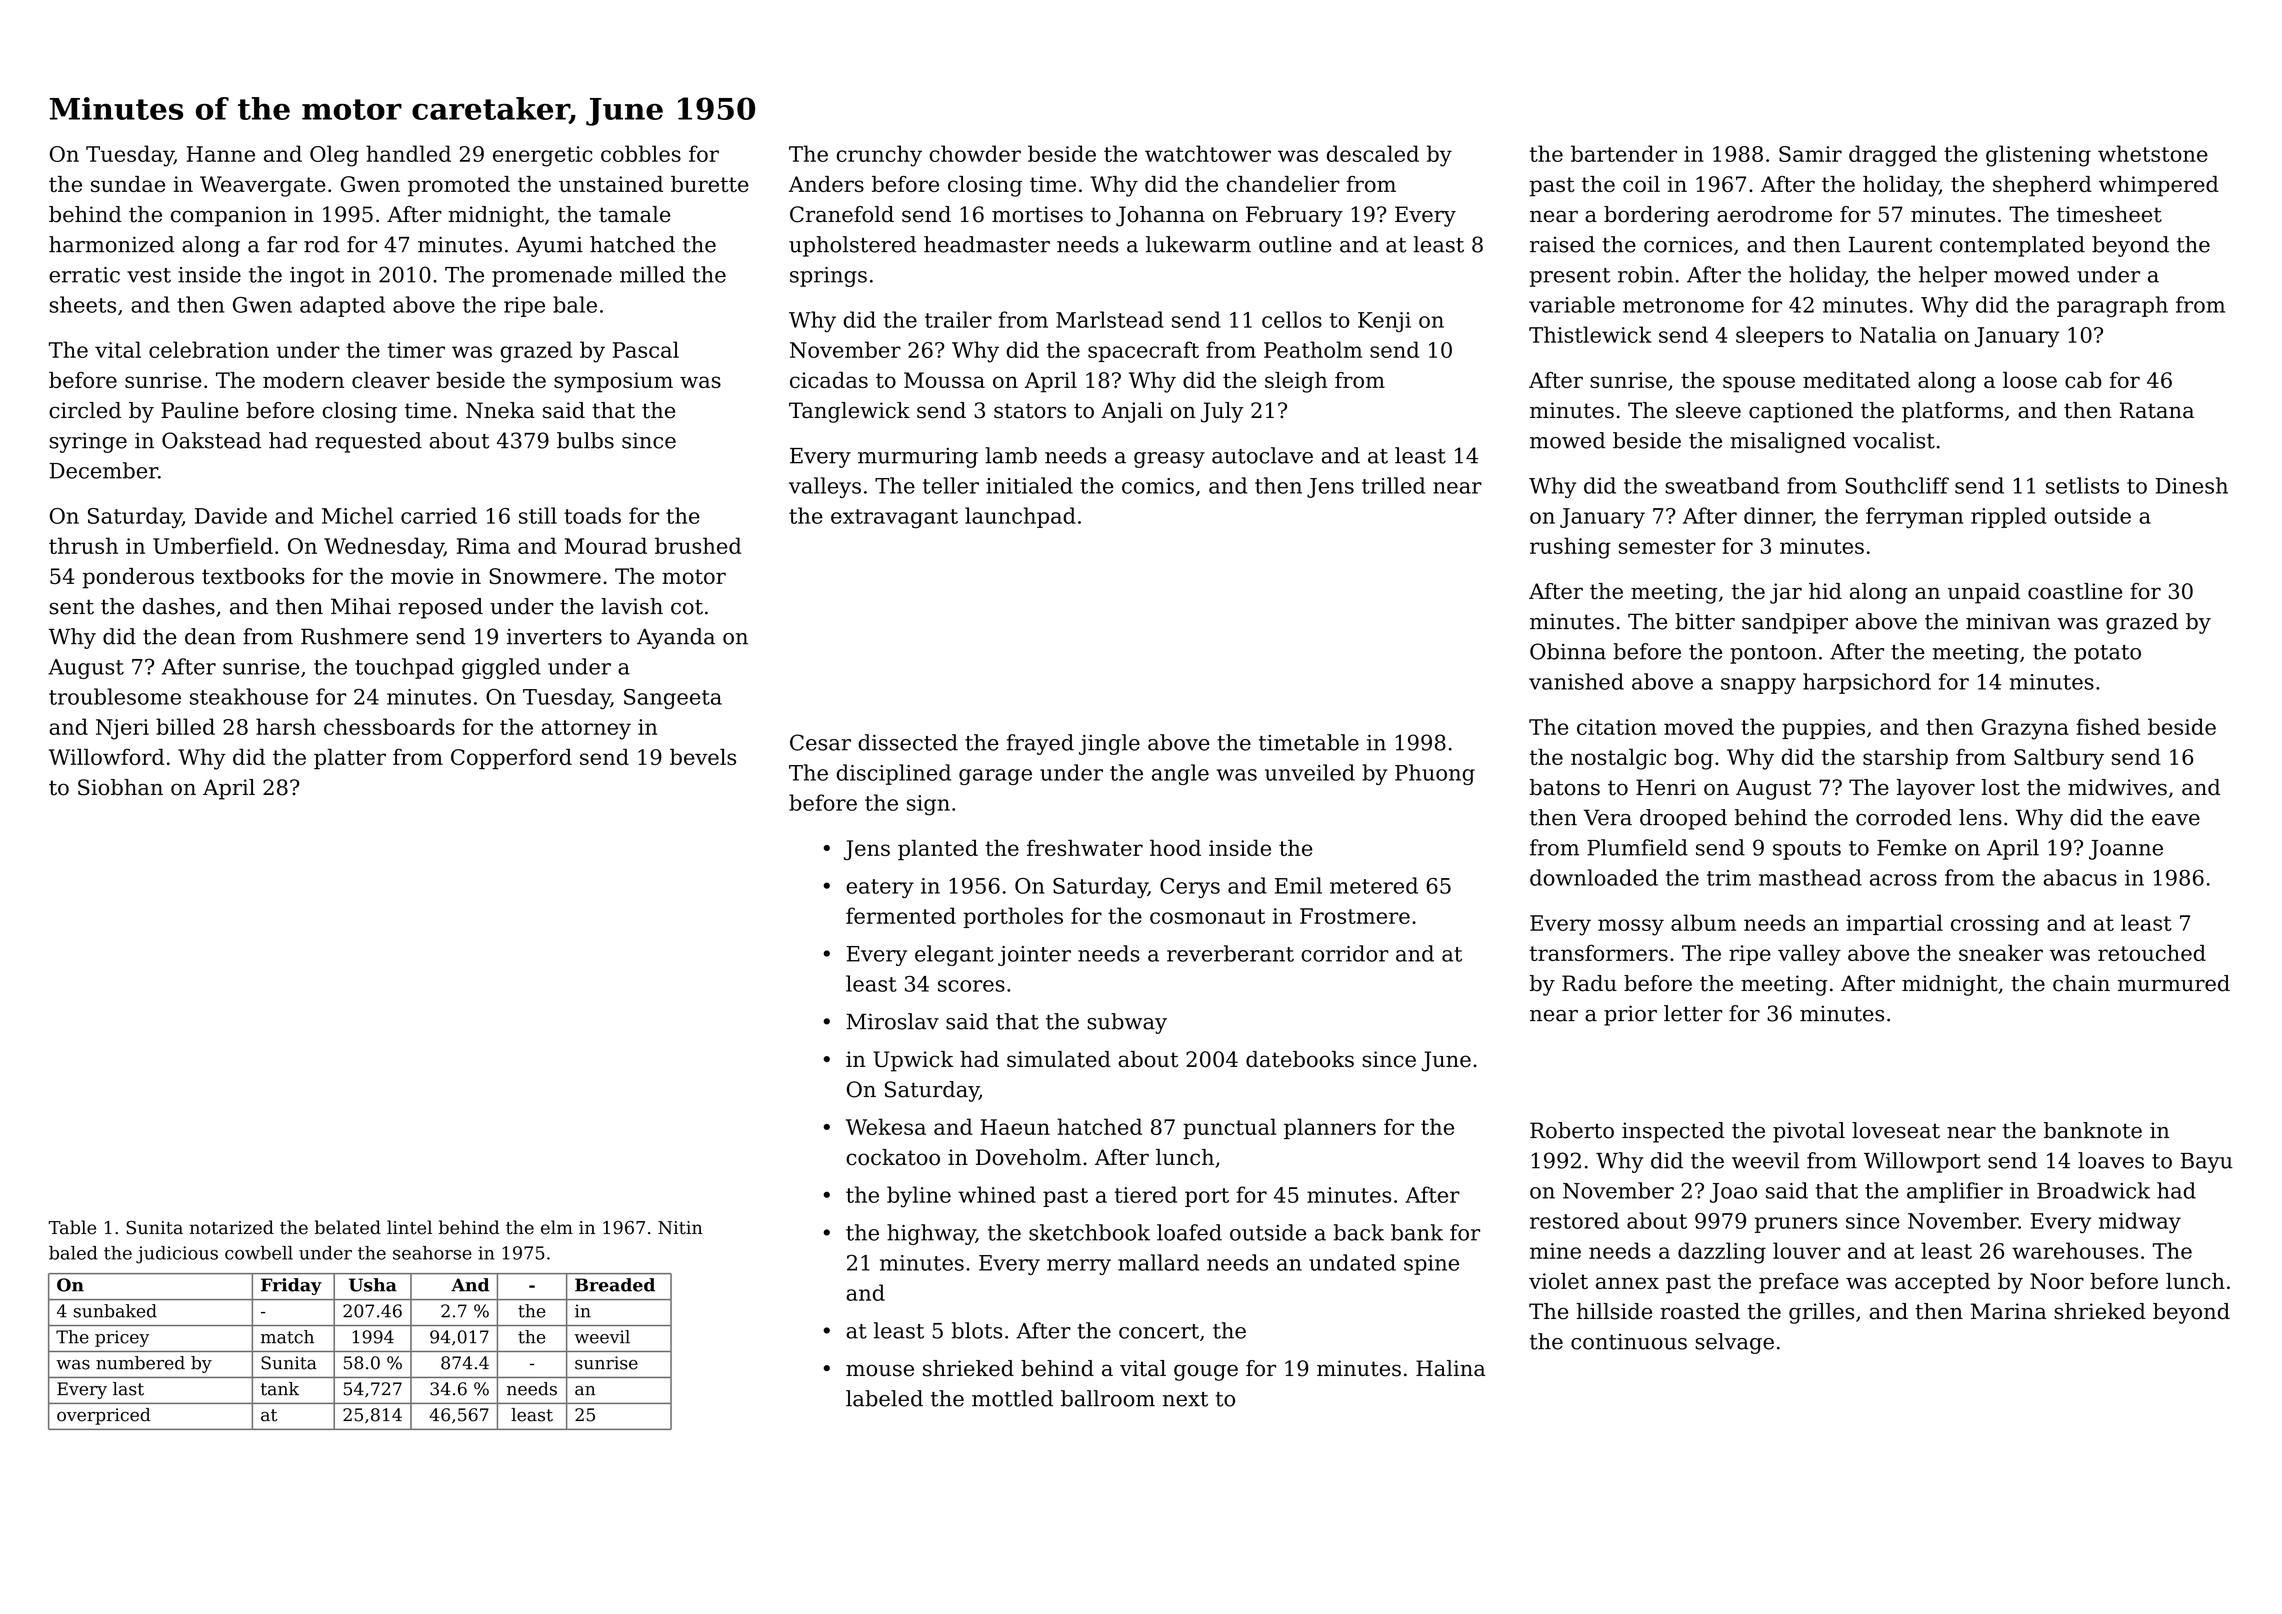 This image has height=1614, width=2282. What do you see at coordinates (641, 153) in the image?
I see `cobbles` at bounding box center [641, 153].
